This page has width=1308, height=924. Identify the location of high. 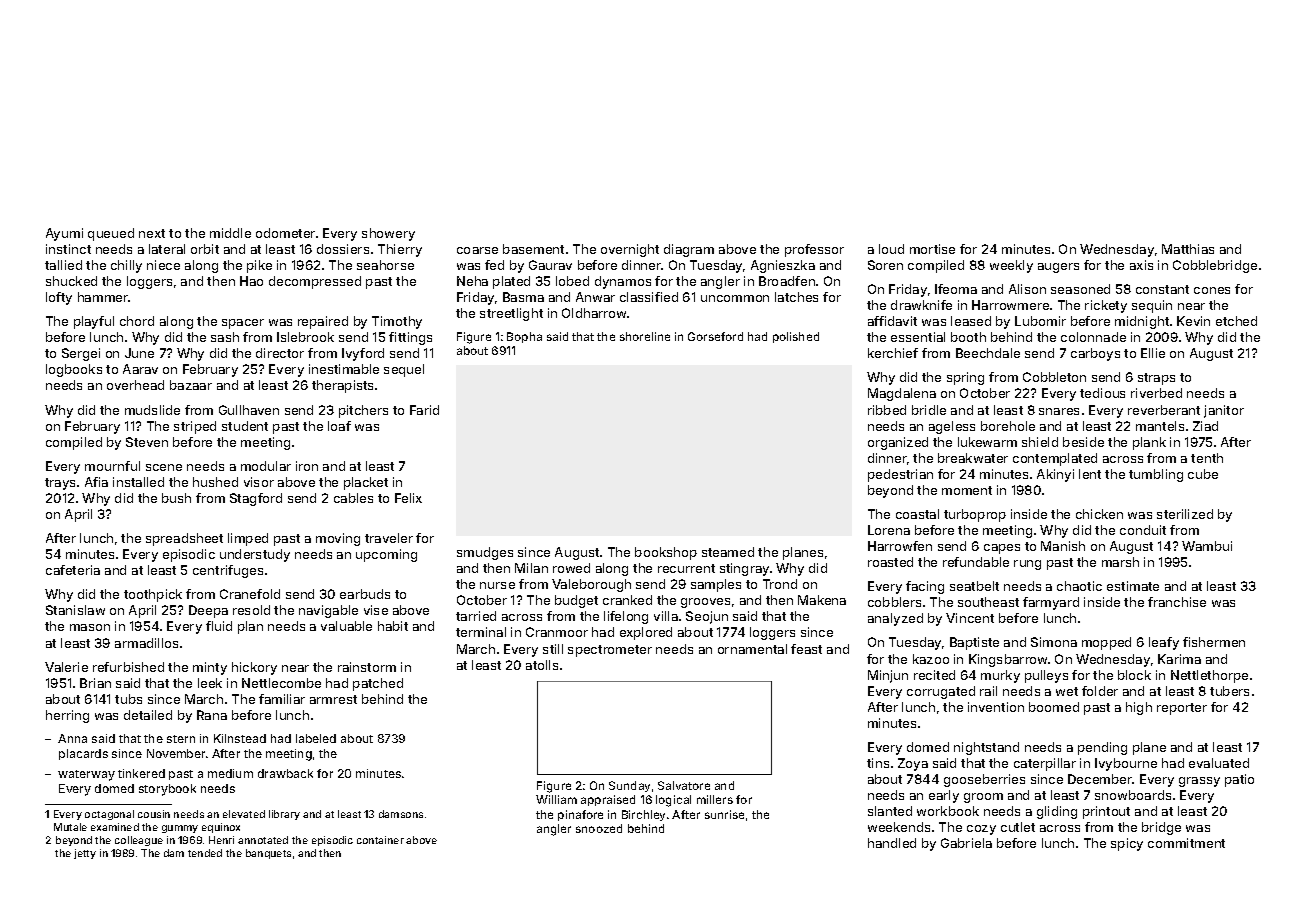
(1139, 708).
